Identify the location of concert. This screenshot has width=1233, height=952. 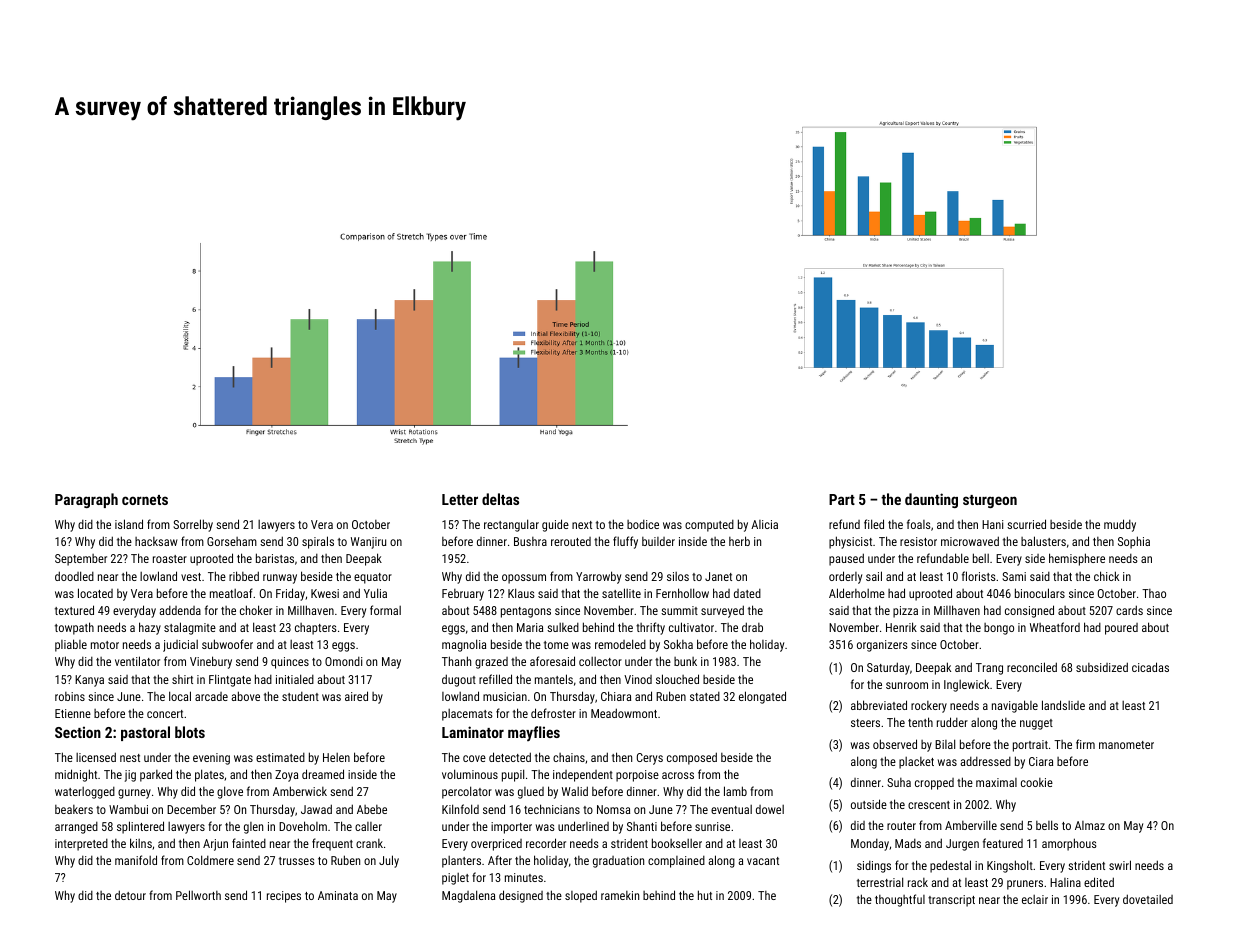
(165, 714).
